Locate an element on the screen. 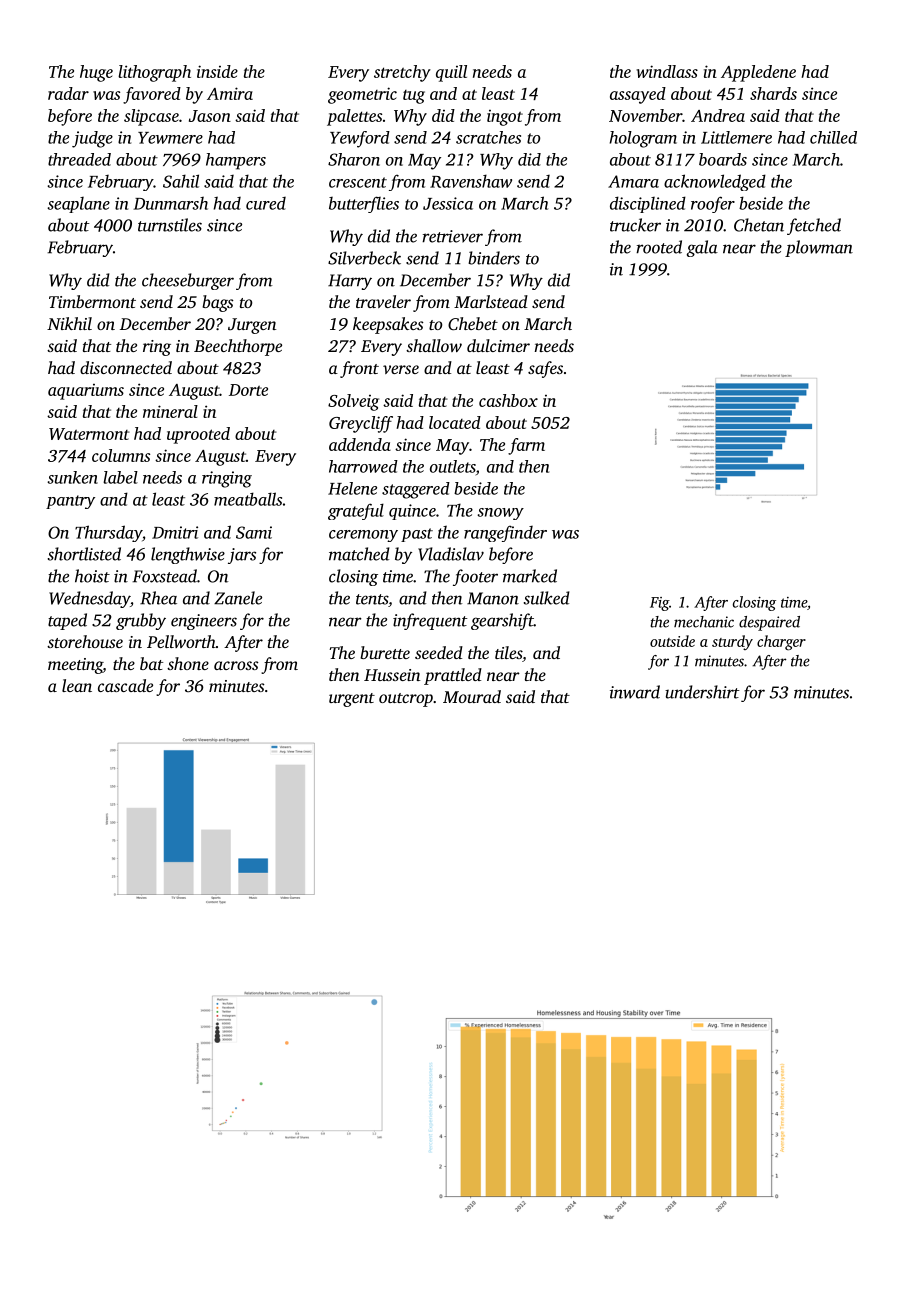 This screenshot has height=1316, width=908. chilled is located at coordinates (833, 137).
